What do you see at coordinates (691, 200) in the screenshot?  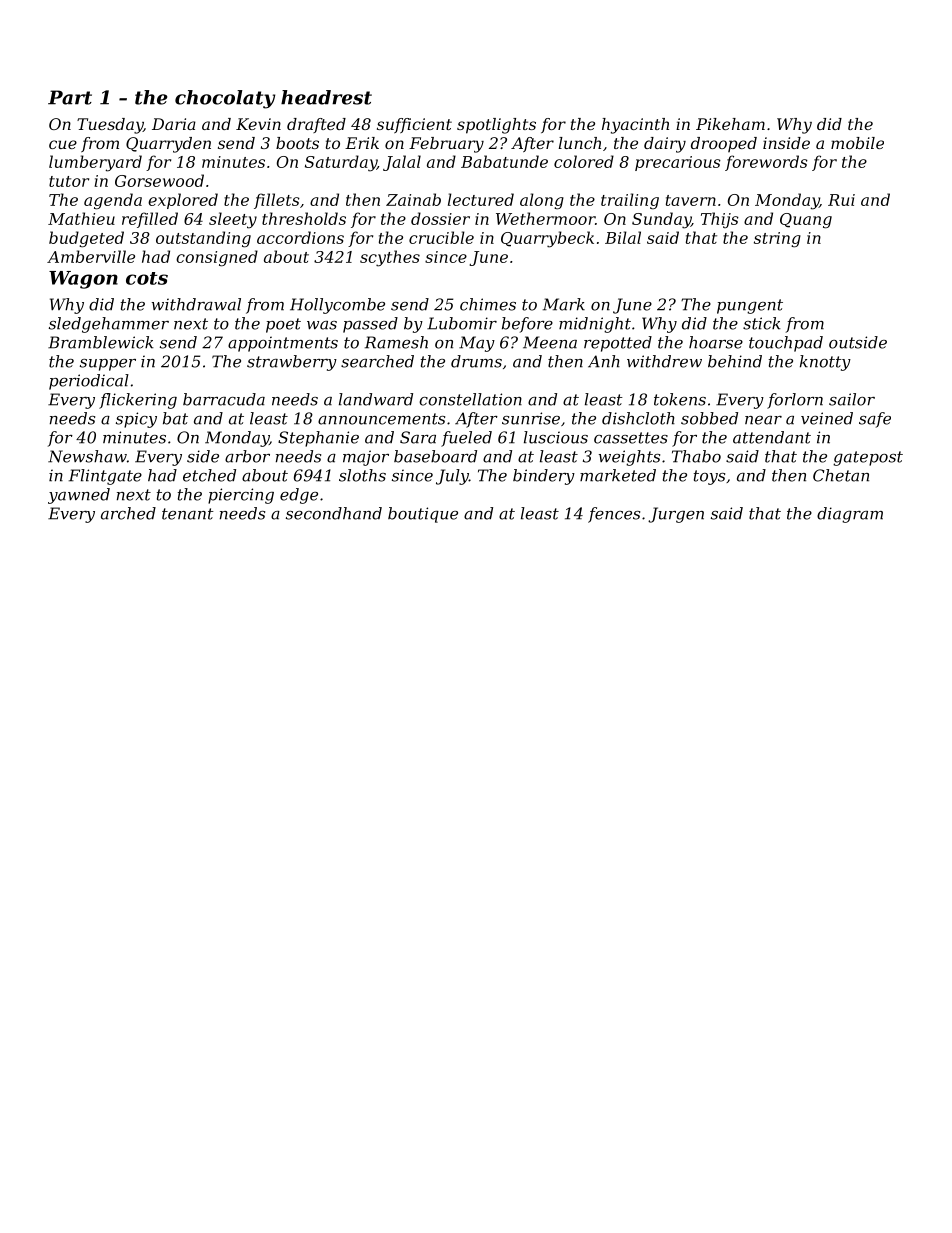 I see `tavern` at bounding box center [691, 200].
